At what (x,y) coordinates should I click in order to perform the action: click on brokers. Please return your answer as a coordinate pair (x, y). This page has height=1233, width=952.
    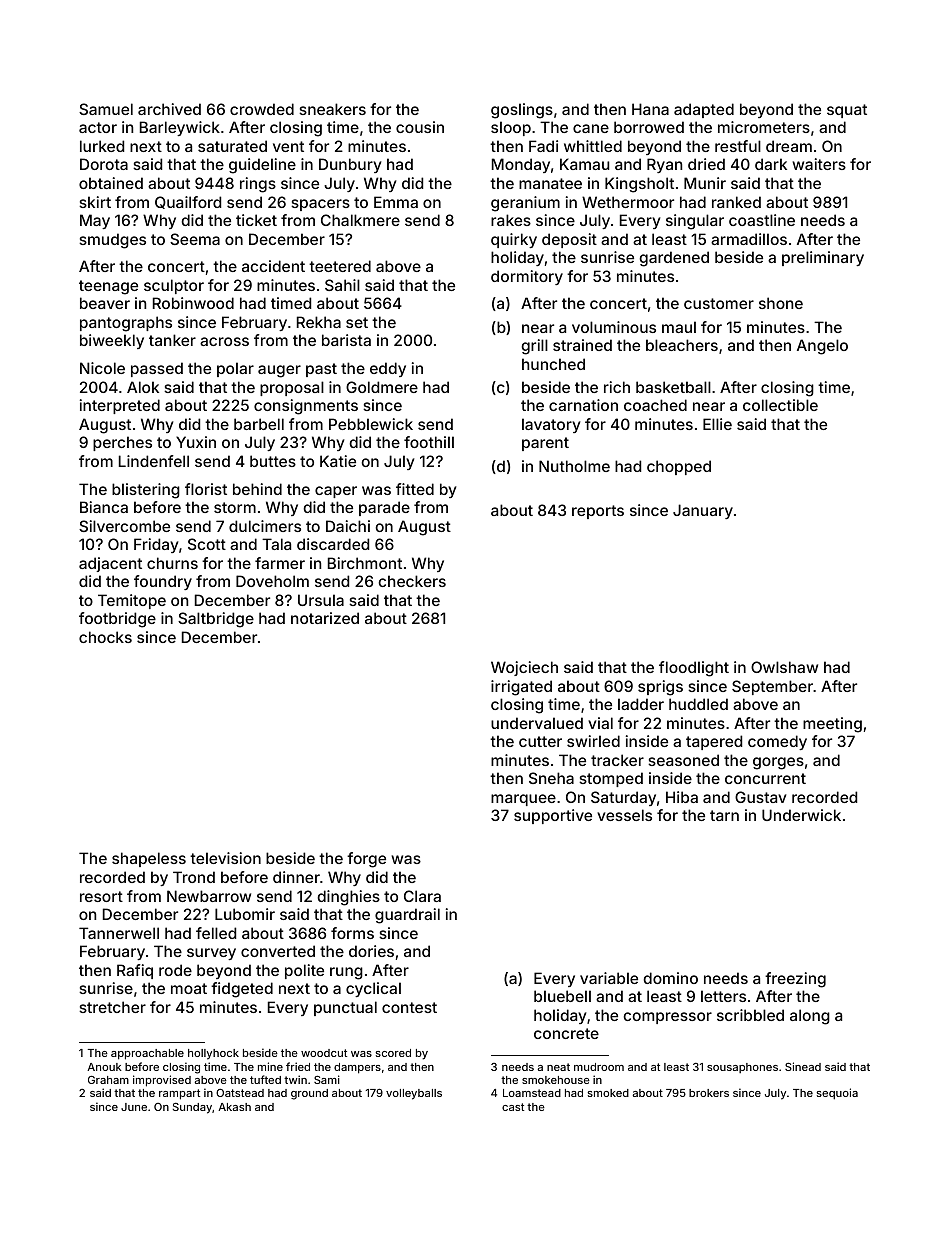
    Looking at the image, I should click on (709, 1093).
